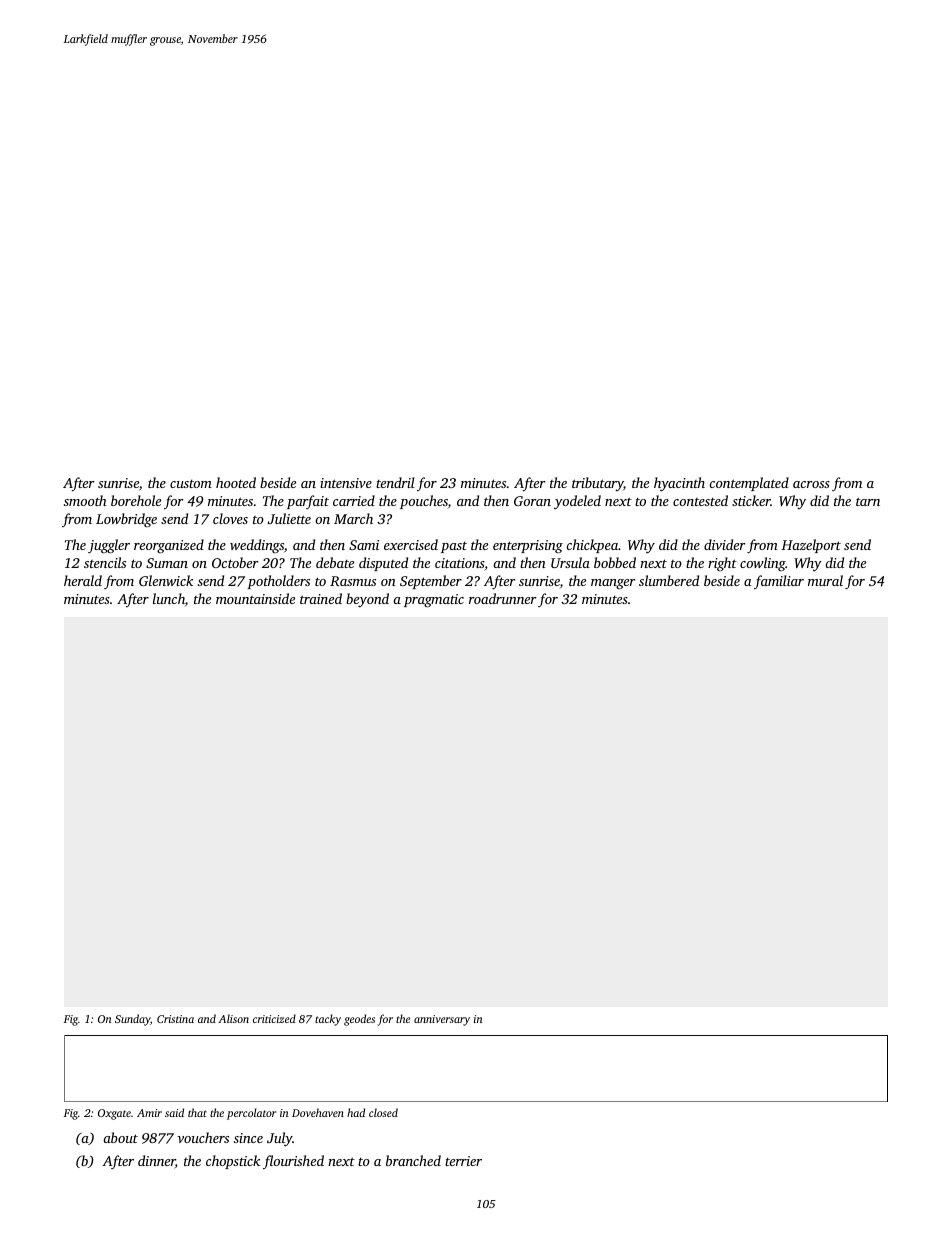 This image has height=1233, width=952. What do you see at coordinates (532, 501) in the image?
I see `Goran` at bounding box center [532, 501].
